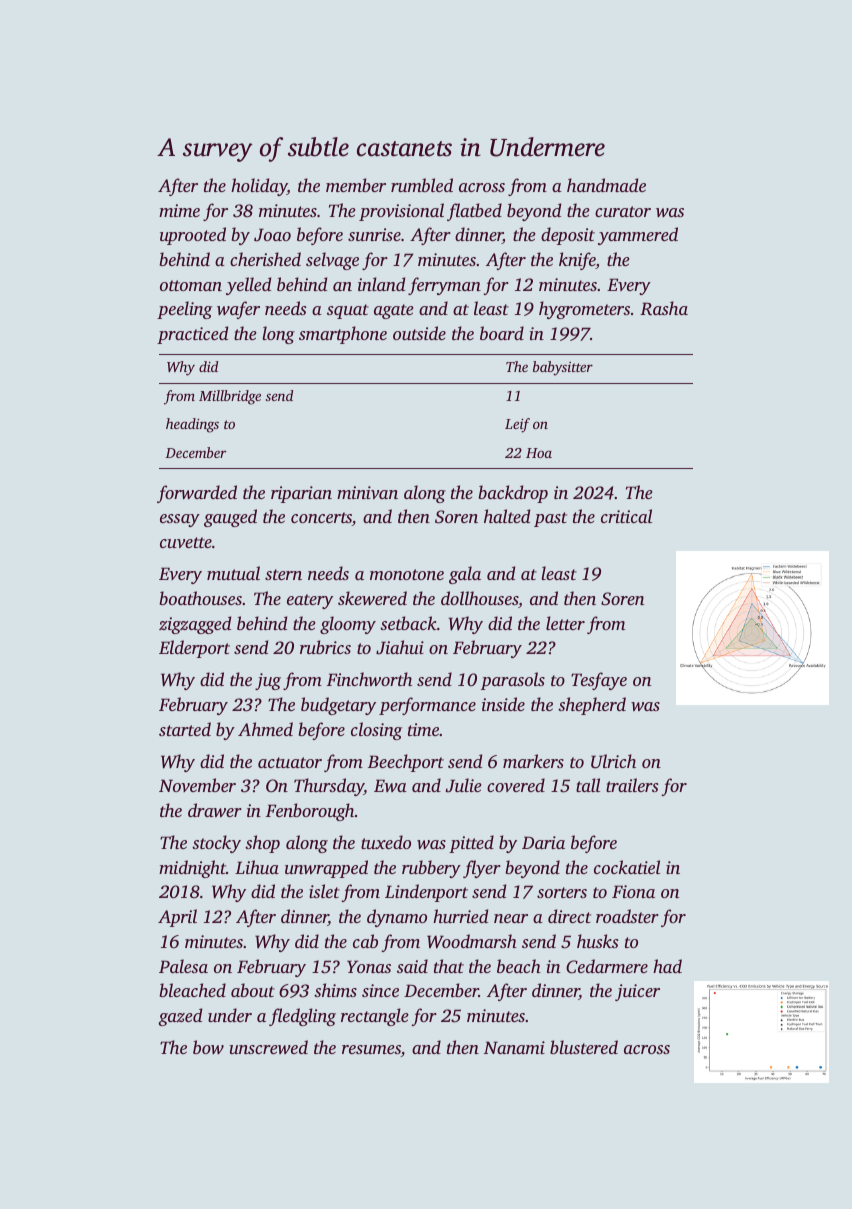 Image resolution: width=852 pixels, height=1209 pixels. Describe the element at coordinates (637, 992) in the page. I see `juicer` at that location.
